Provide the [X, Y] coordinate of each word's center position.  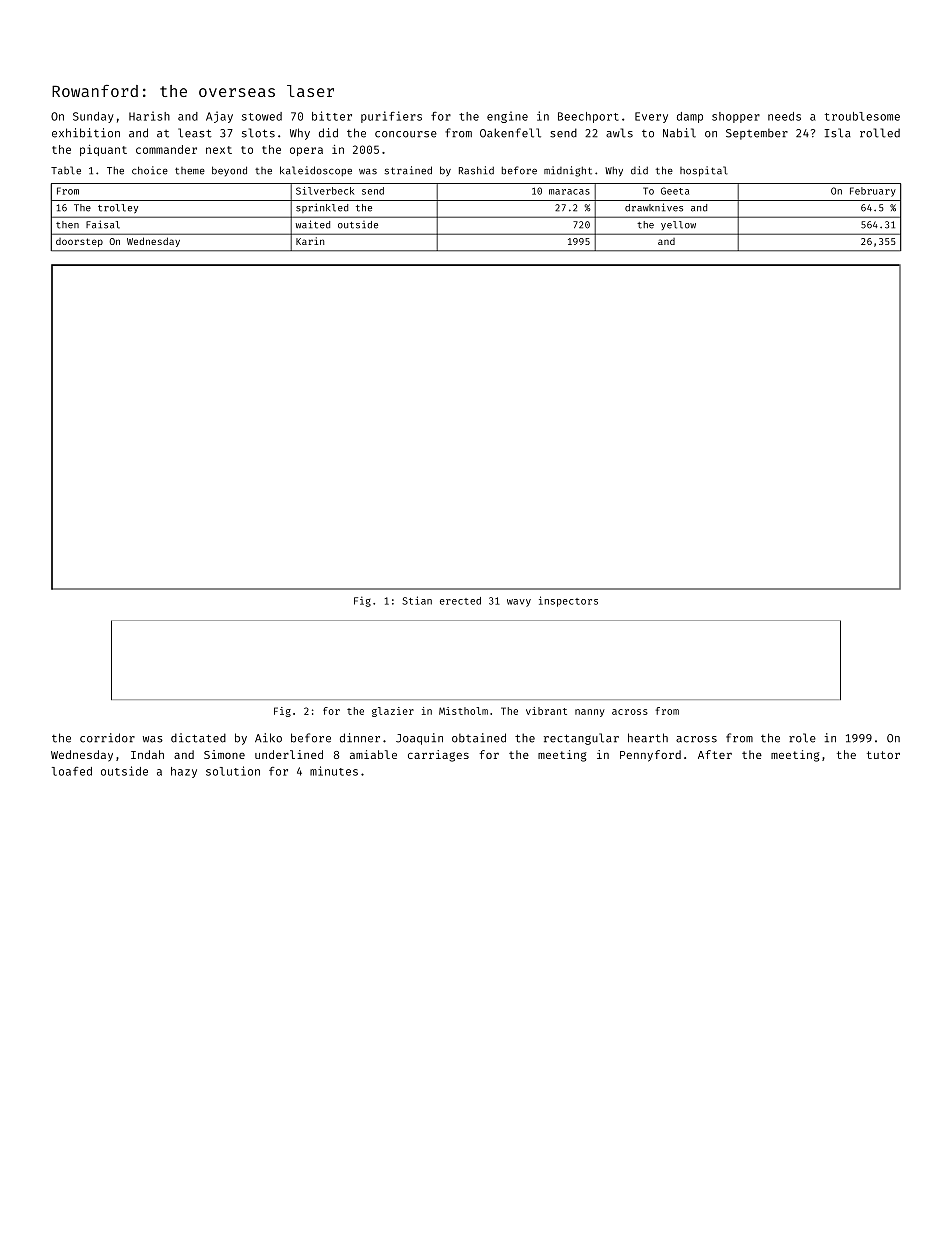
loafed [72, 771]
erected [460, 601]
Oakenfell [510, 133]
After [715, 754]
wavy [519, 603]
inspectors [568, 601]
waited [313, 224]
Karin [310, 241]
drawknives [654, 207]
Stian [417, 600]
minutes [334, 771]
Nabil [679, 133]
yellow [678, 225]
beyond [229, 171]
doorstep [79, 242]
